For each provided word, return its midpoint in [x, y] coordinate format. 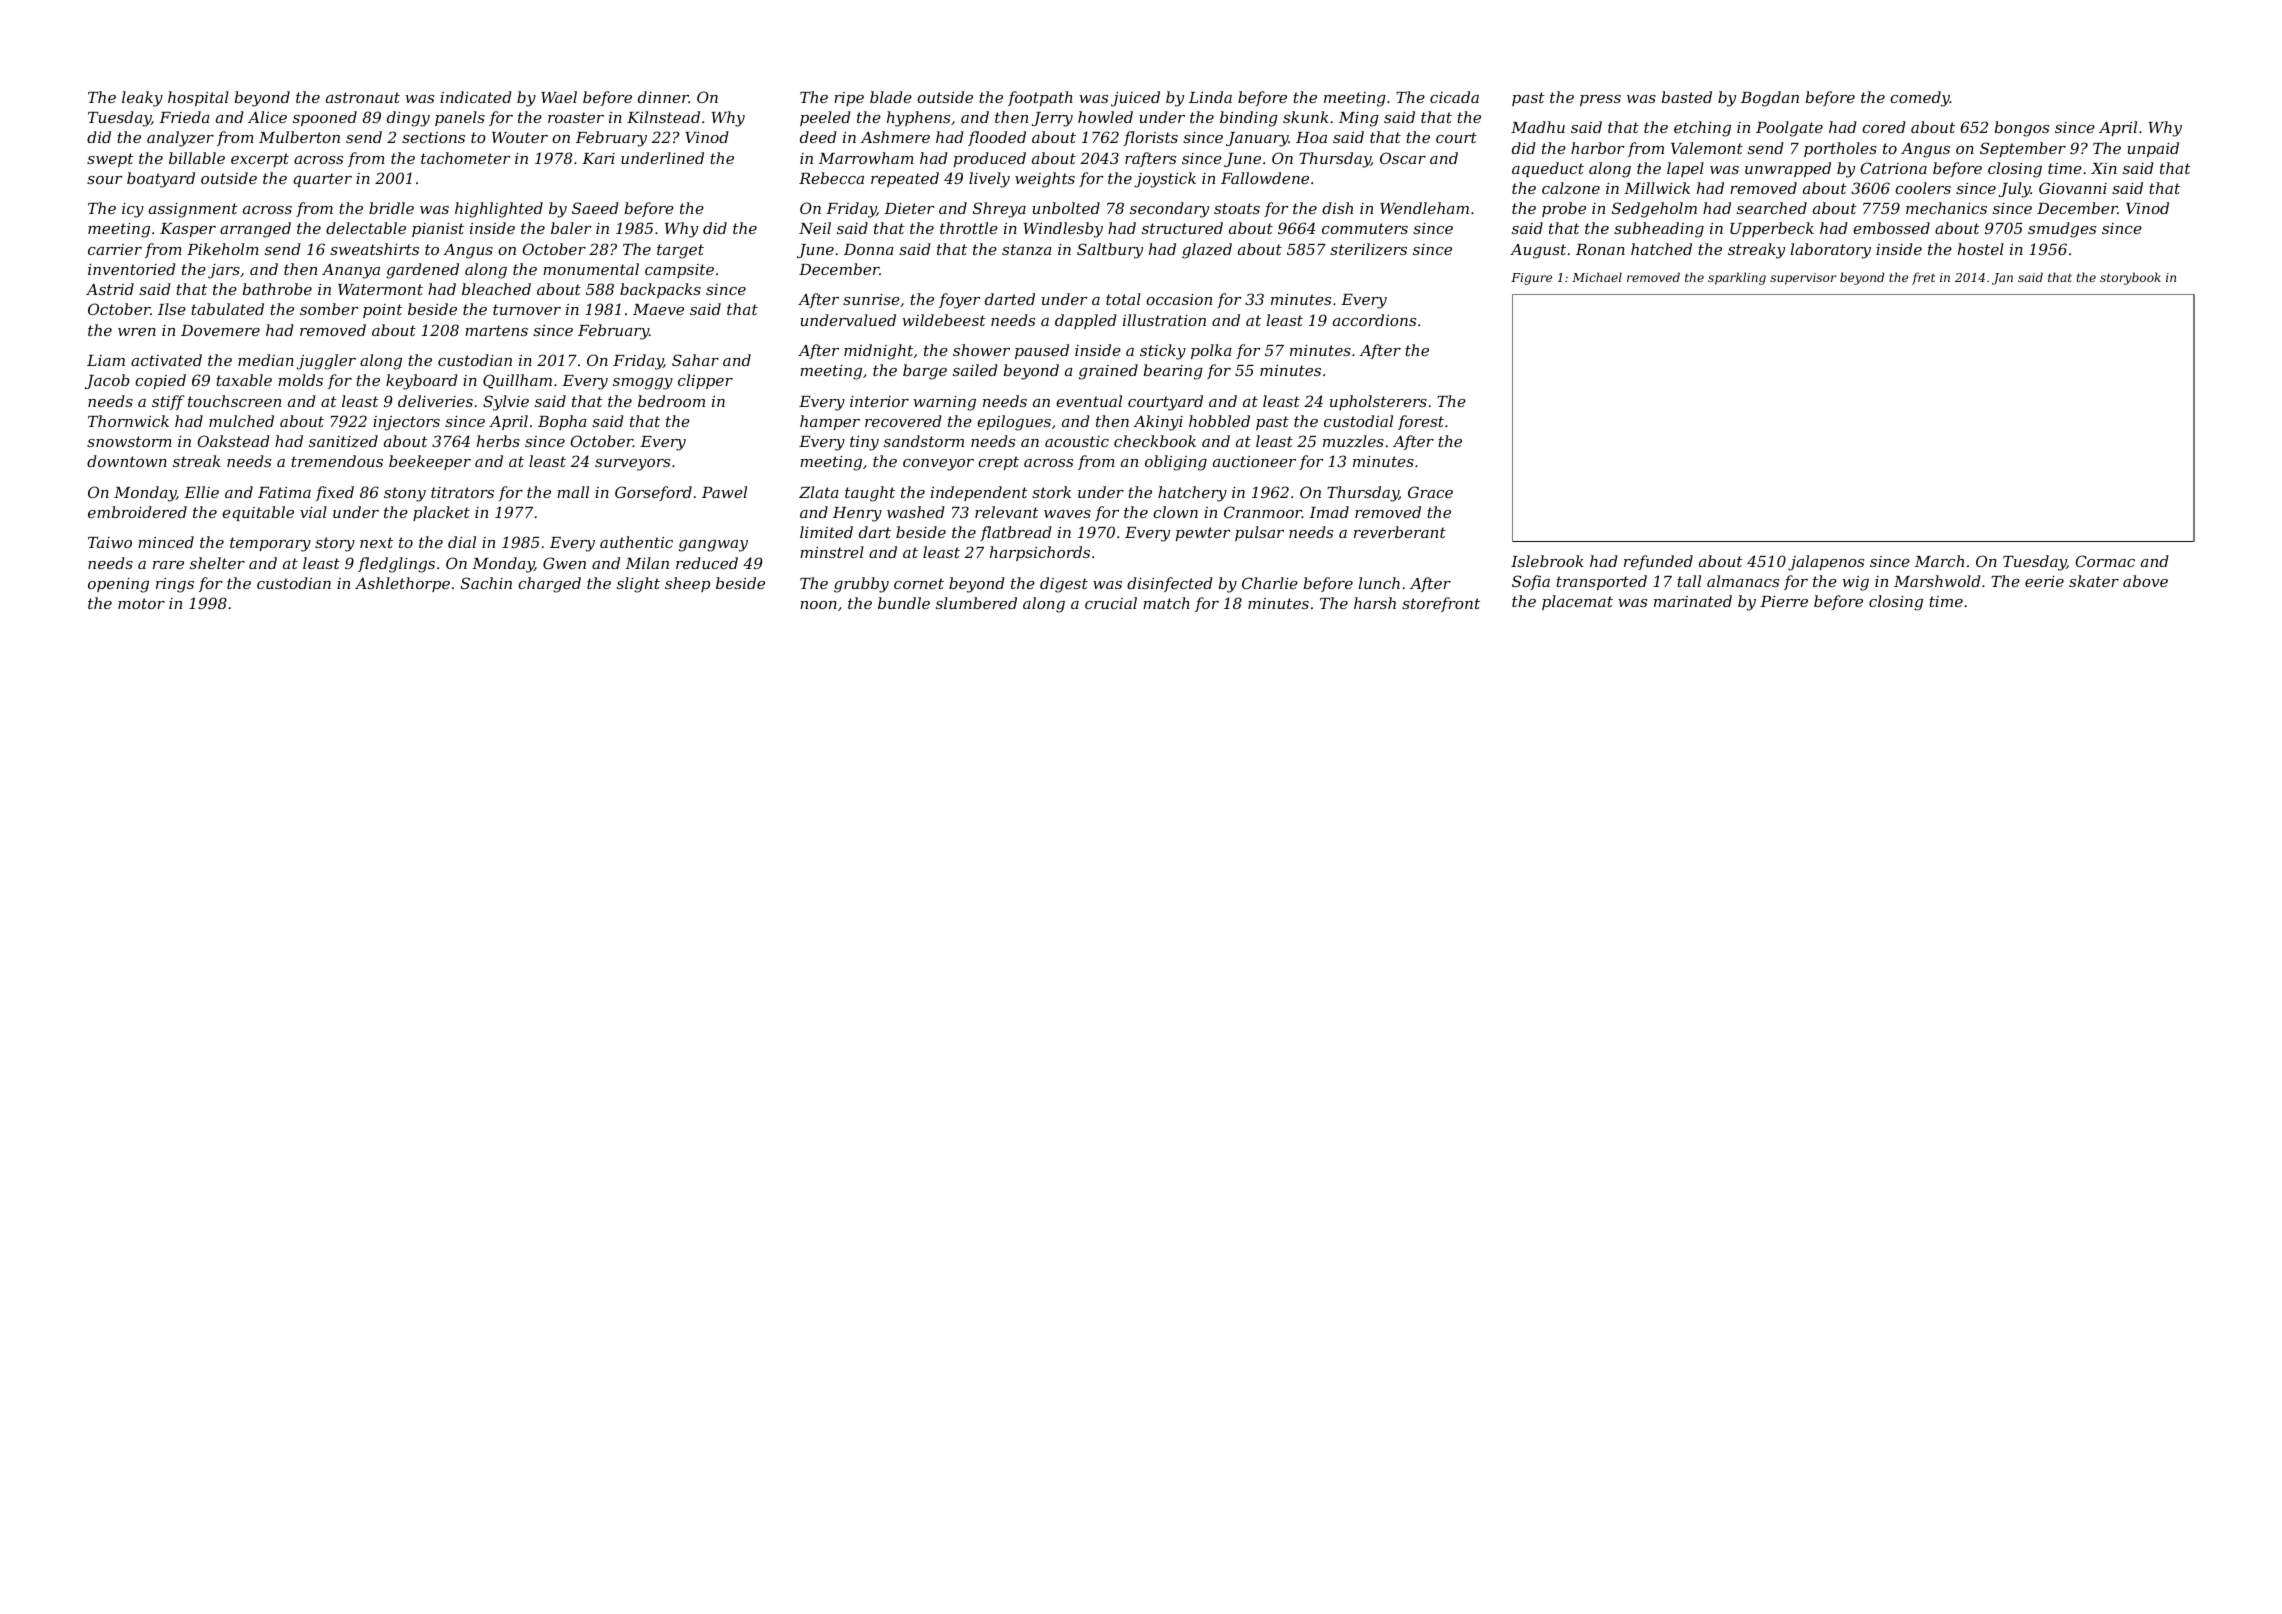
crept [998, 463]
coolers [1923, 188]
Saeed [595, 208]
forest [1421, 422]
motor [141, 603]
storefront [1441, 604]
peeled [825, 118]
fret [1923, 278]
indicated [476, 97]
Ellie [201, 492]
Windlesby [1063, 230]
